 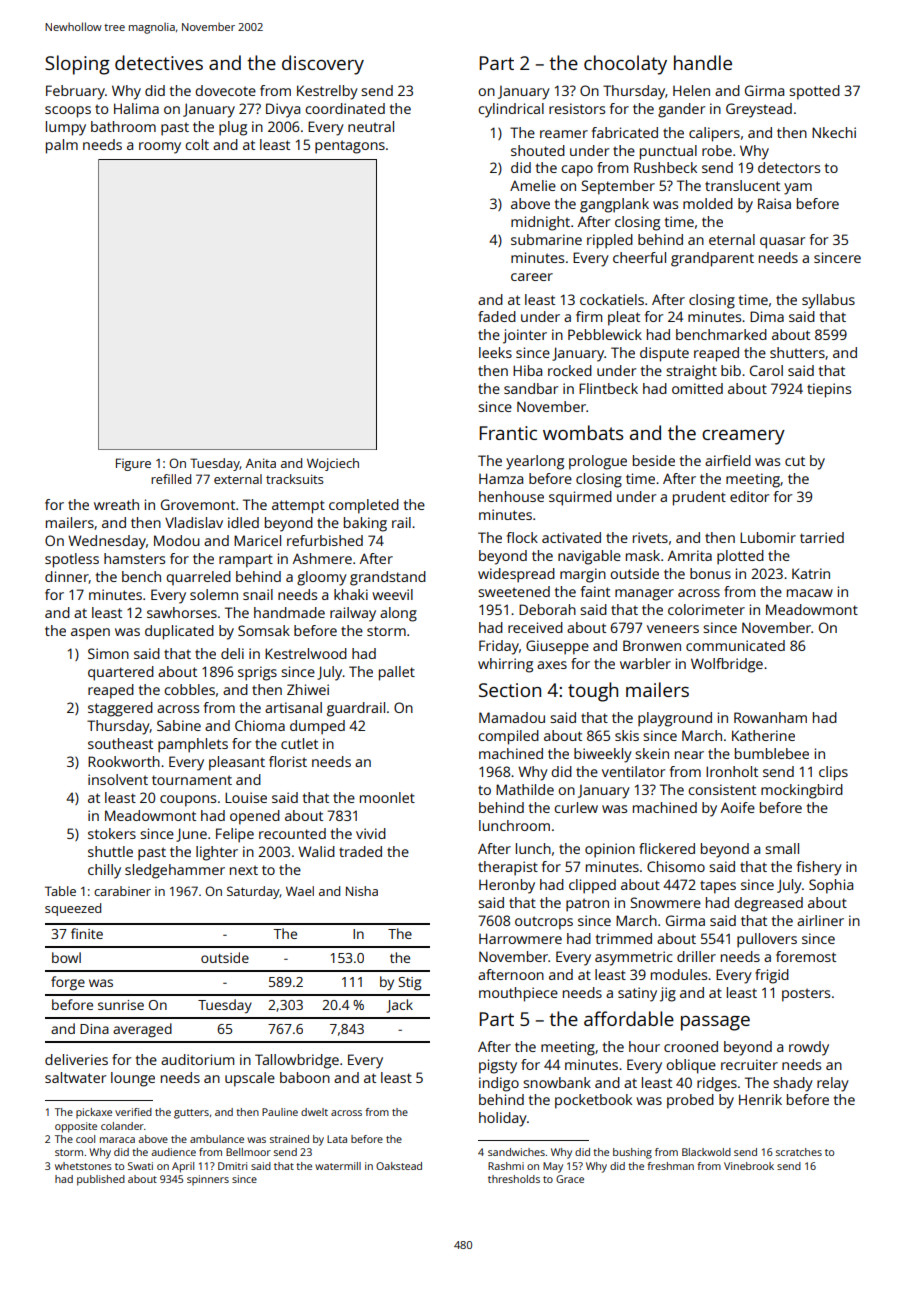 I want to click on Kestrelby, so click(x=327, y=92).
